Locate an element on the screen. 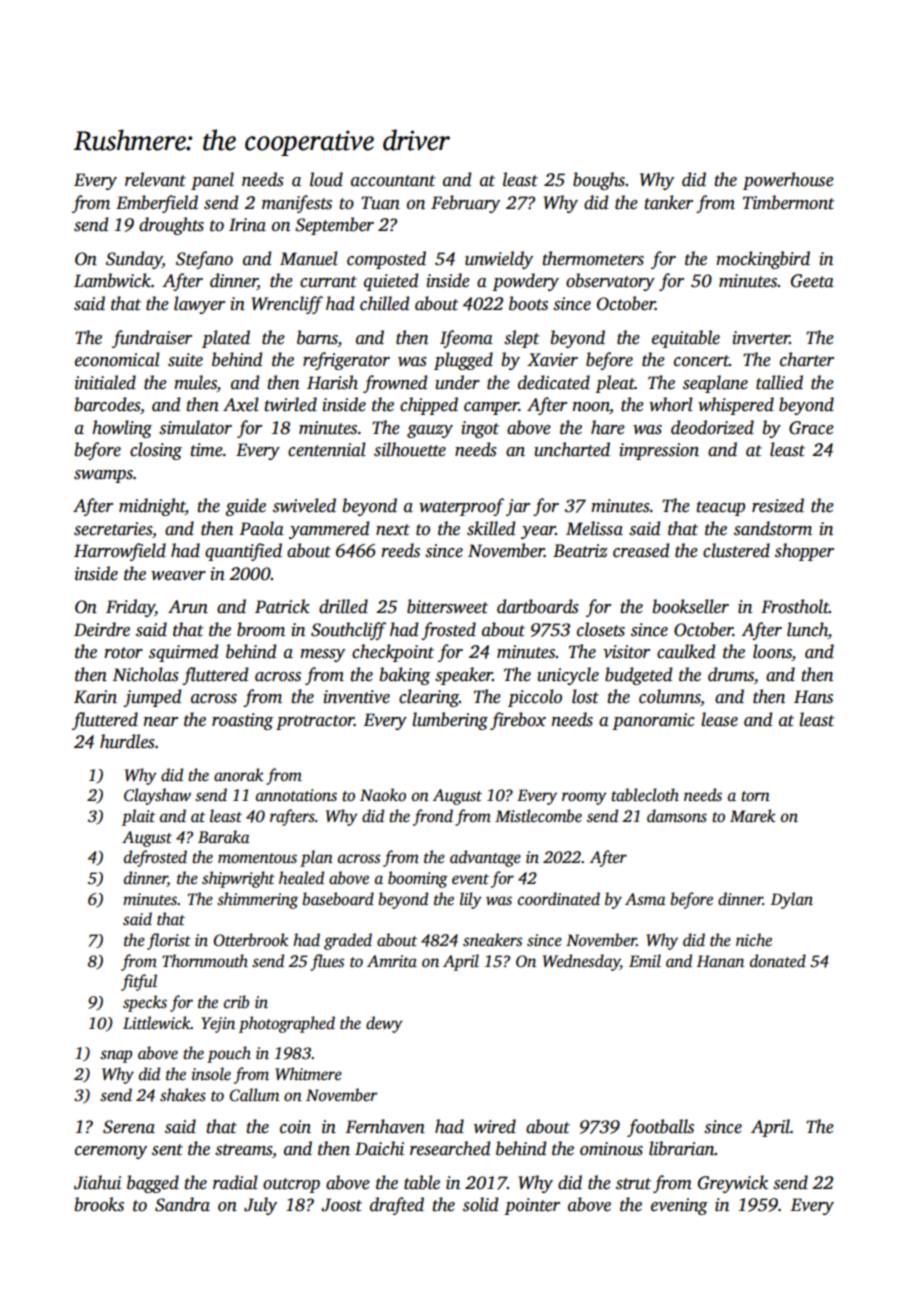  thermometers is located at coordinates (593, 258).
